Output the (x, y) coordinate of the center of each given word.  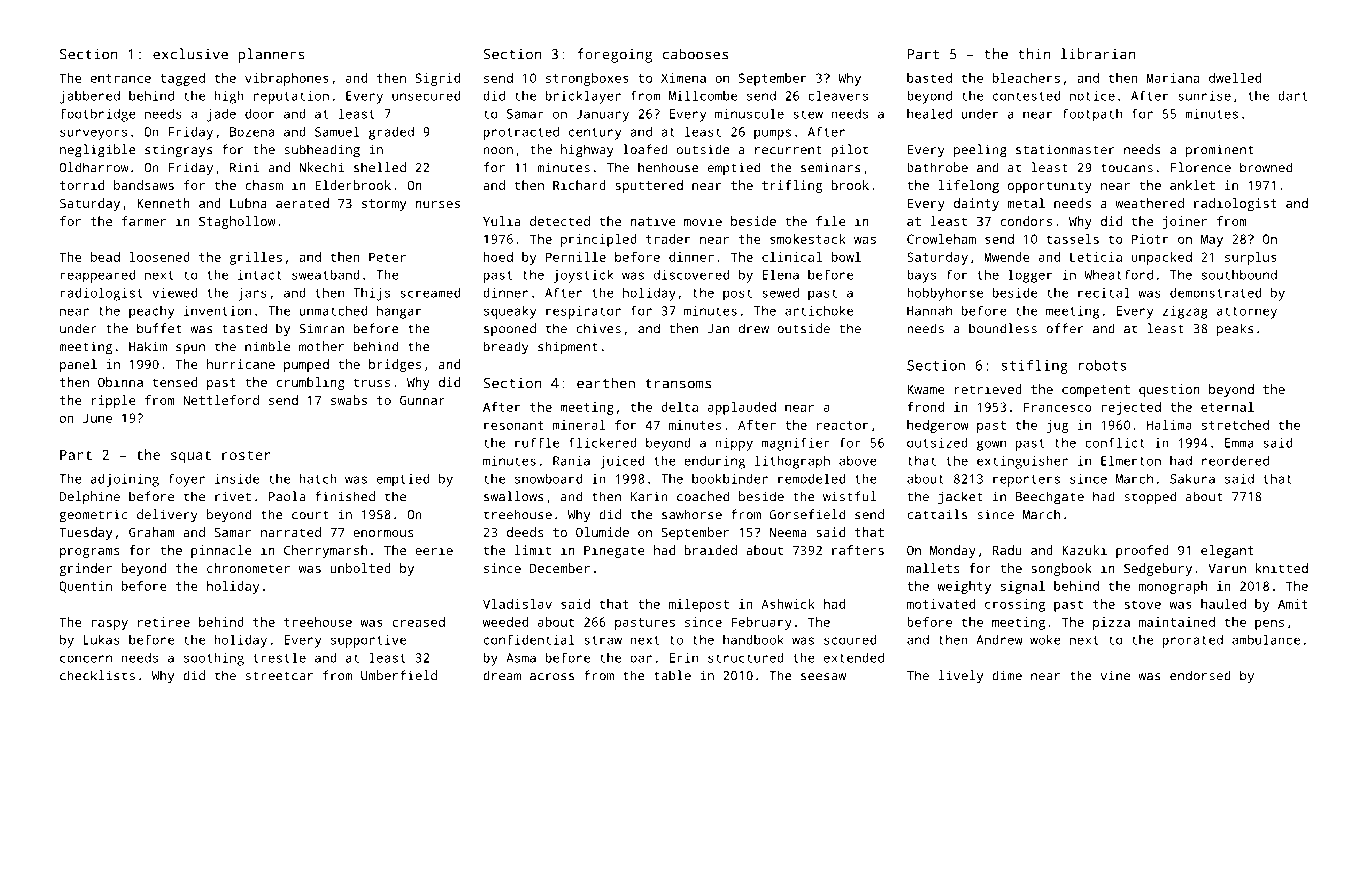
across (552, 677)
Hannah (929, 311)
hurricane (241, 364)
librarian (1098, 54)
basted (929, 78)
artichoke (819, 310)
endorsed (1200, 675)
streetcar (279, 676)
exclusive (190, 54)
